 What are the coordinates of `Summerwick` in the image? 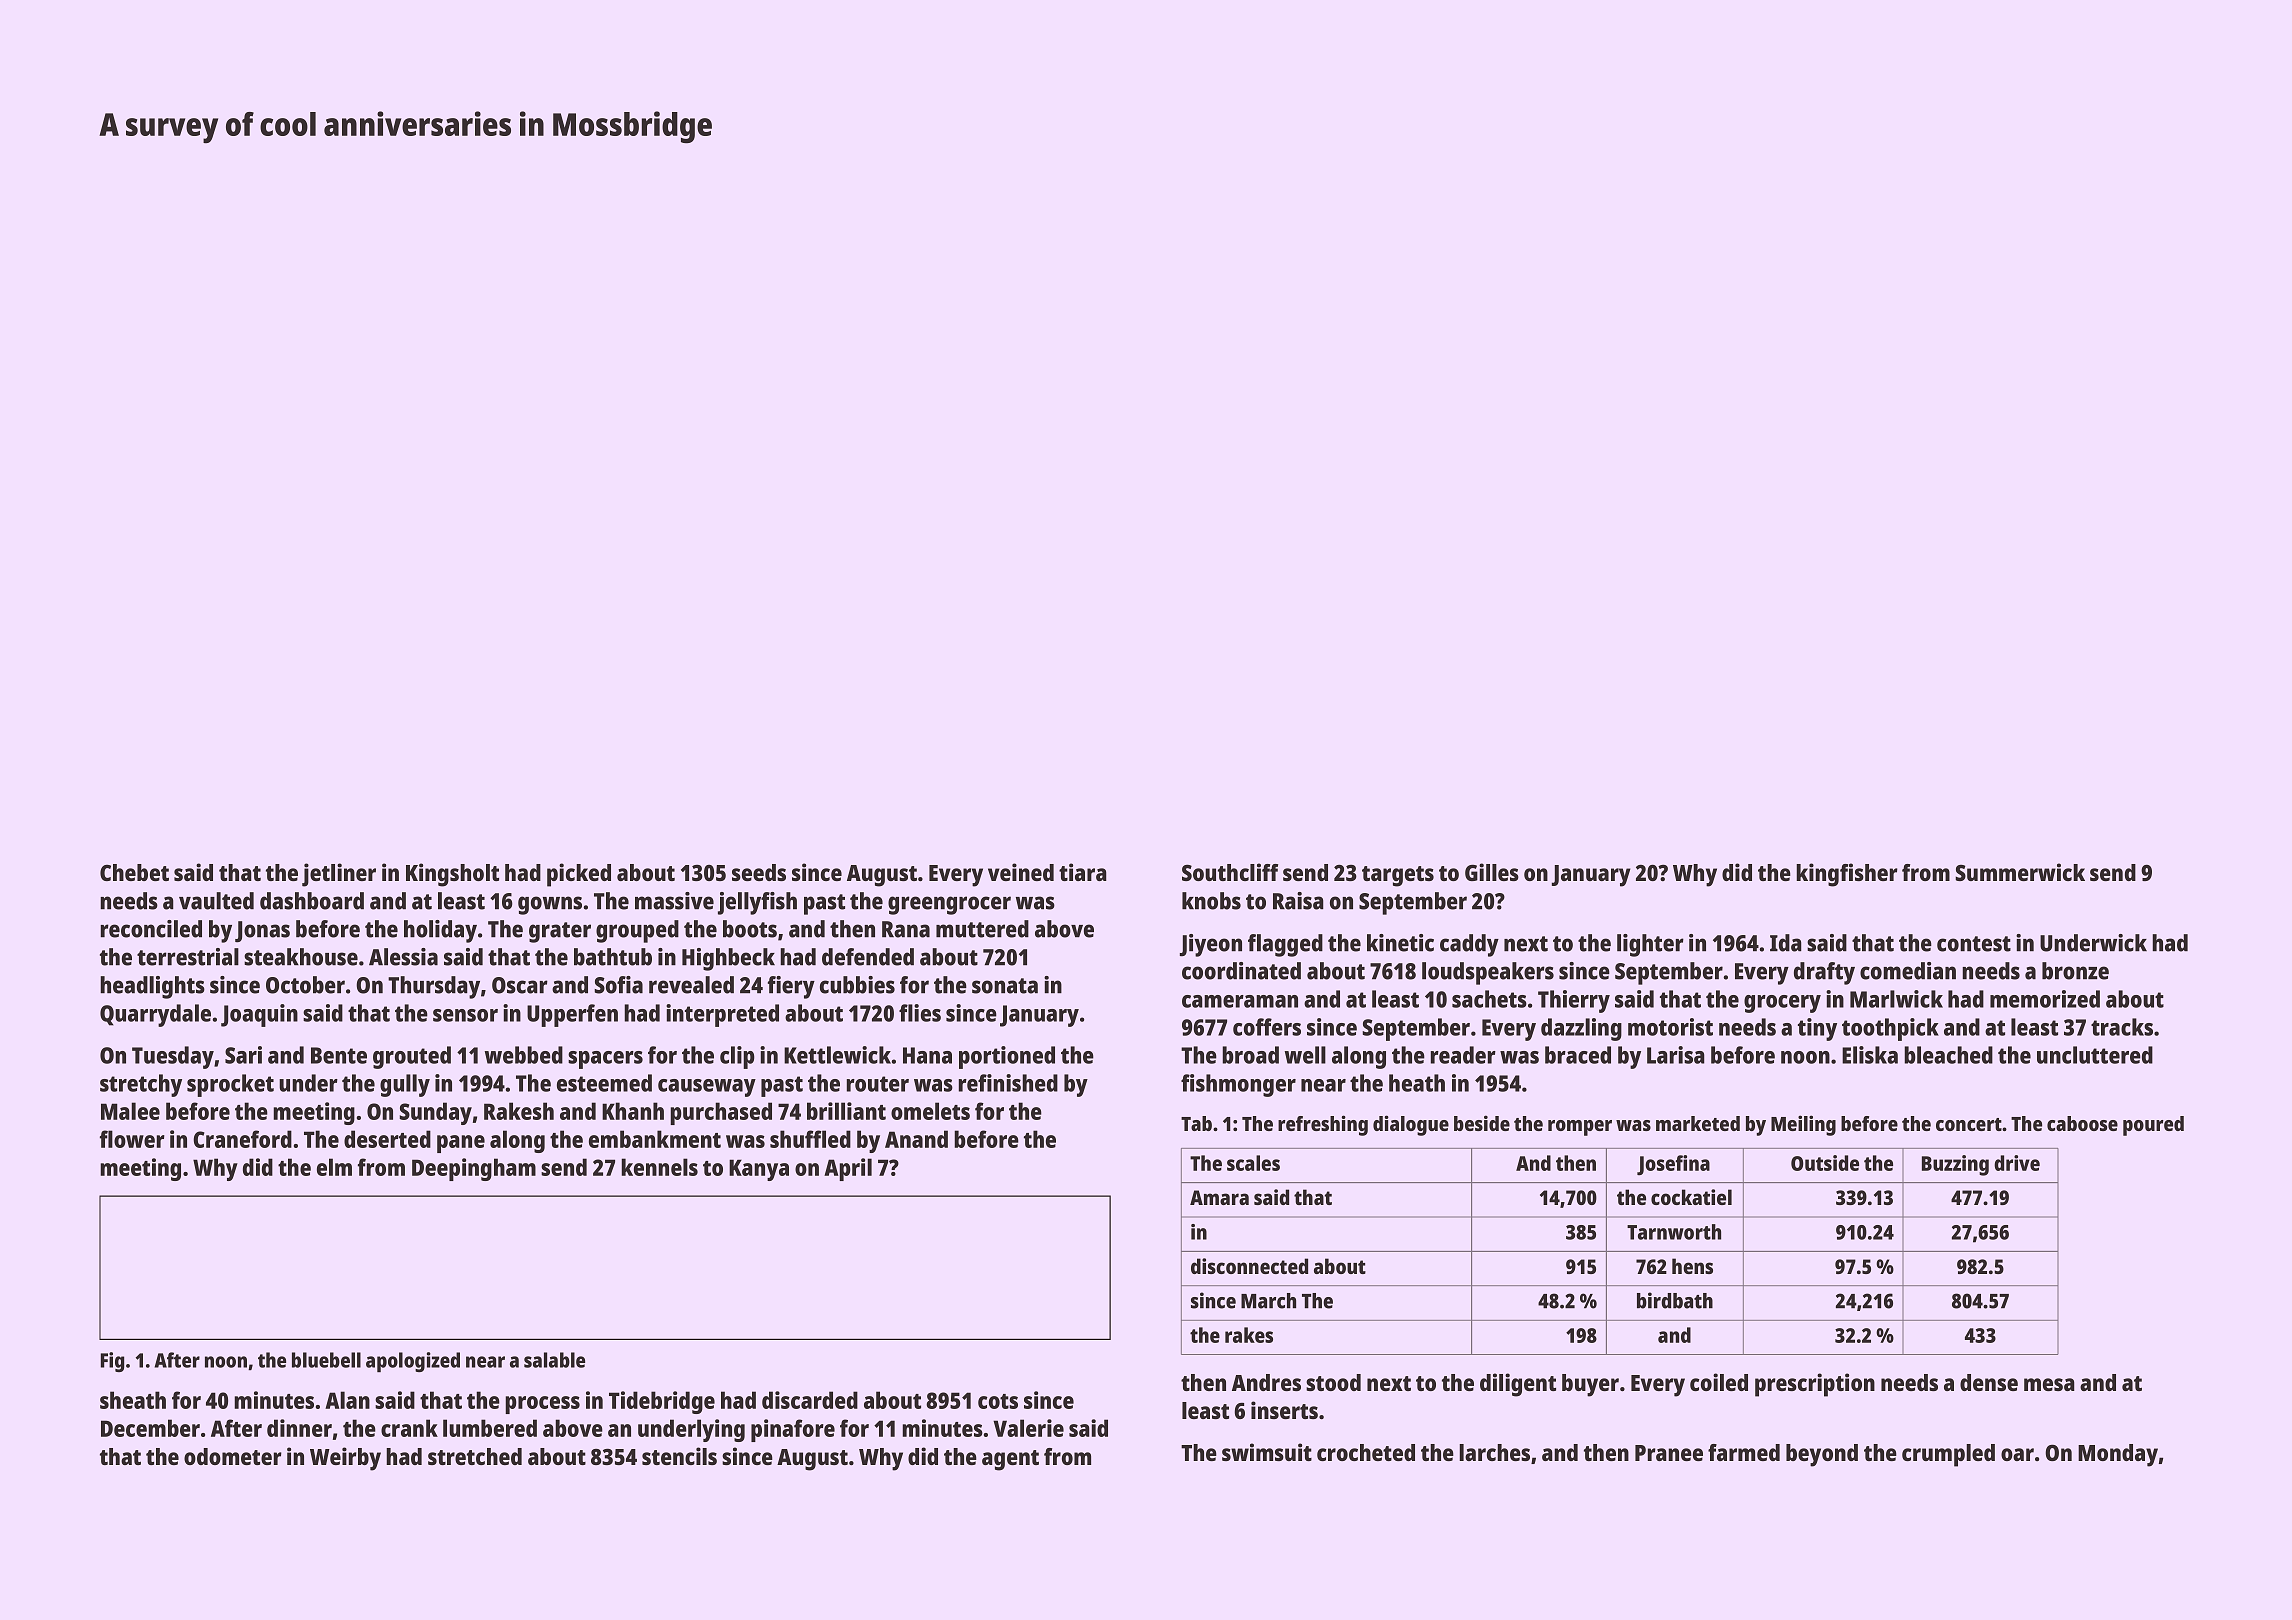 It's located at (2020, 872).
